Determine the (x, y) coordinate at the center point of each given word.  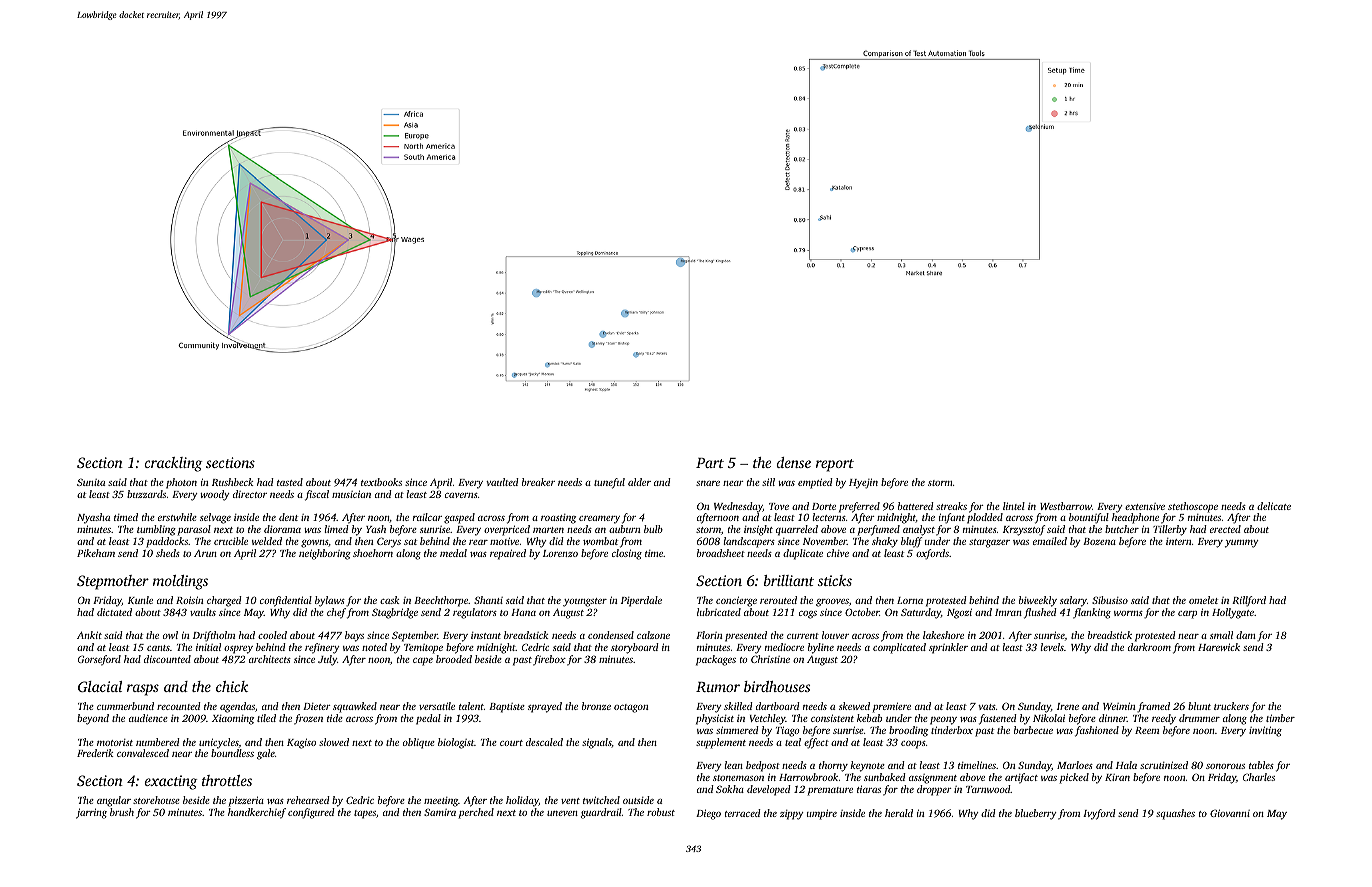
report (835, 465)
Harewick (1219, 647)
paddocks (167, 542)
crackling (173, 464)
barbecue (1033, 730)
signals (597, 743)
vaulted (502, 482)
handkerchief (257, 813)
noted (374, 647)
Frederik (95, 753)
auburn (624, 529)
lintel (1014, 506)
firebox (549, 660)
